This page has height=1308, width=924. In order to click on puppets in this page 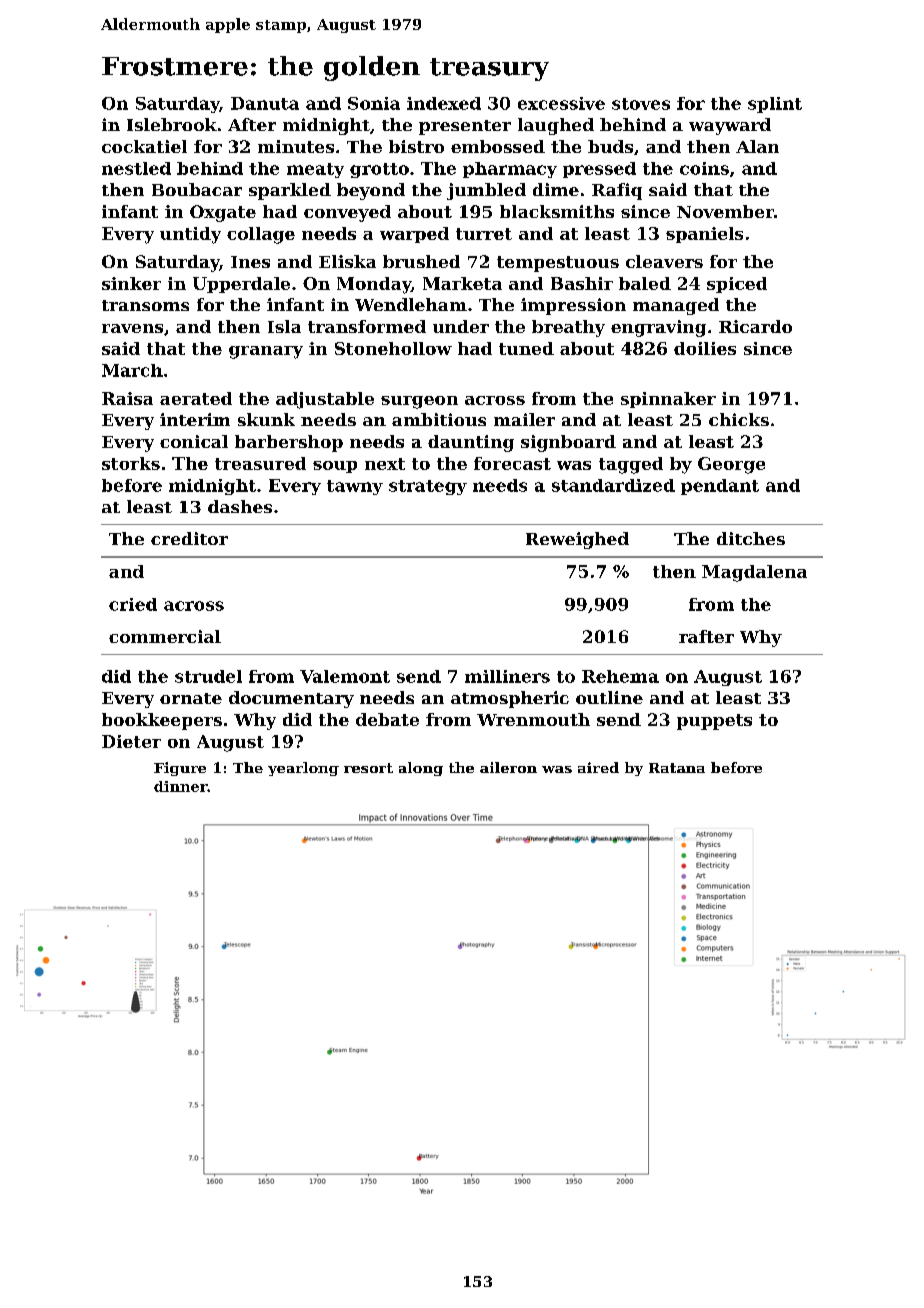, I will do `click(714, 722)`.
